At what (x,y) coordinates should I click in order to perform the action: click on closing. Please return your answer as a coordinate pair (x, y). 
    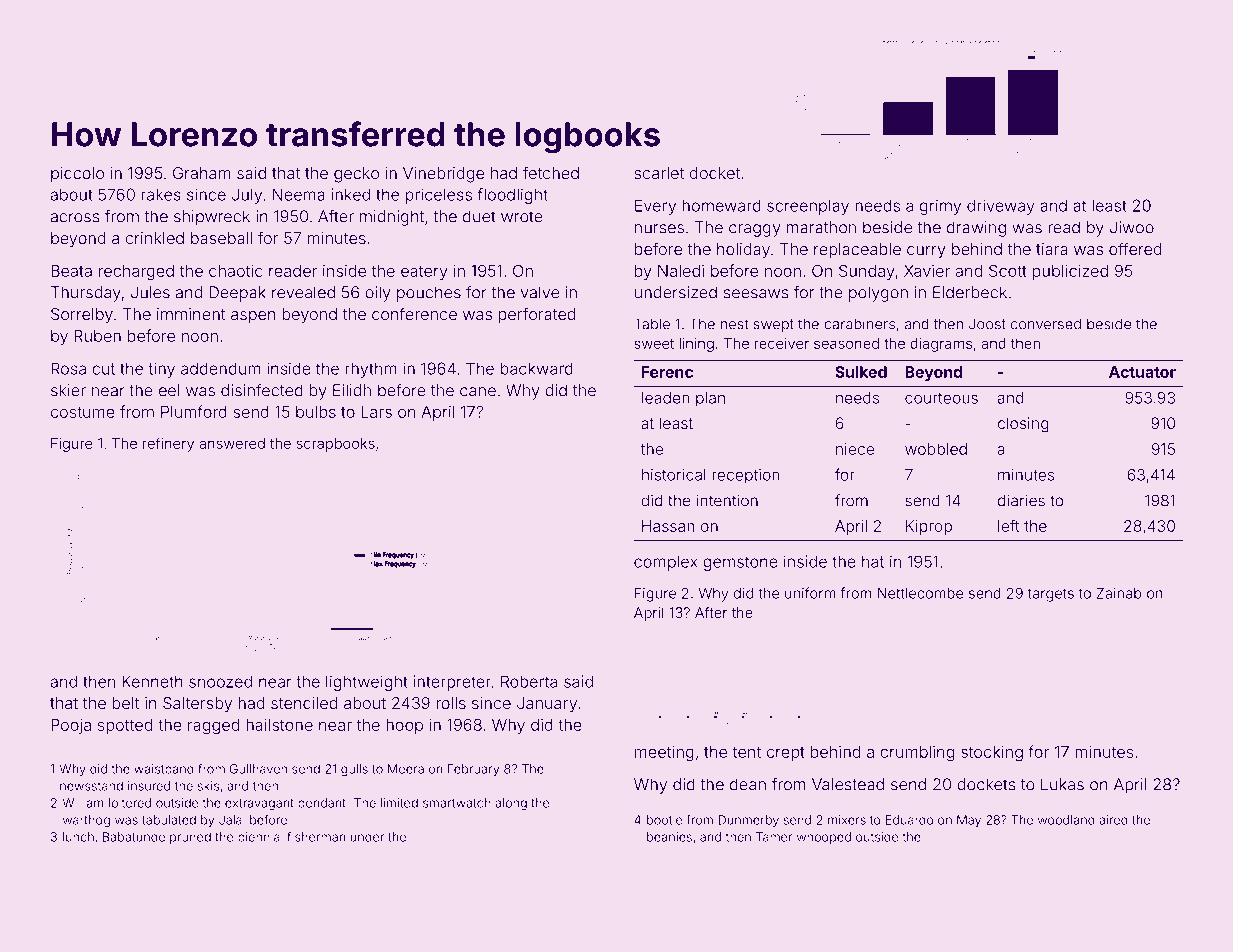
    Looking at the image, I should click on (1023, 425).
